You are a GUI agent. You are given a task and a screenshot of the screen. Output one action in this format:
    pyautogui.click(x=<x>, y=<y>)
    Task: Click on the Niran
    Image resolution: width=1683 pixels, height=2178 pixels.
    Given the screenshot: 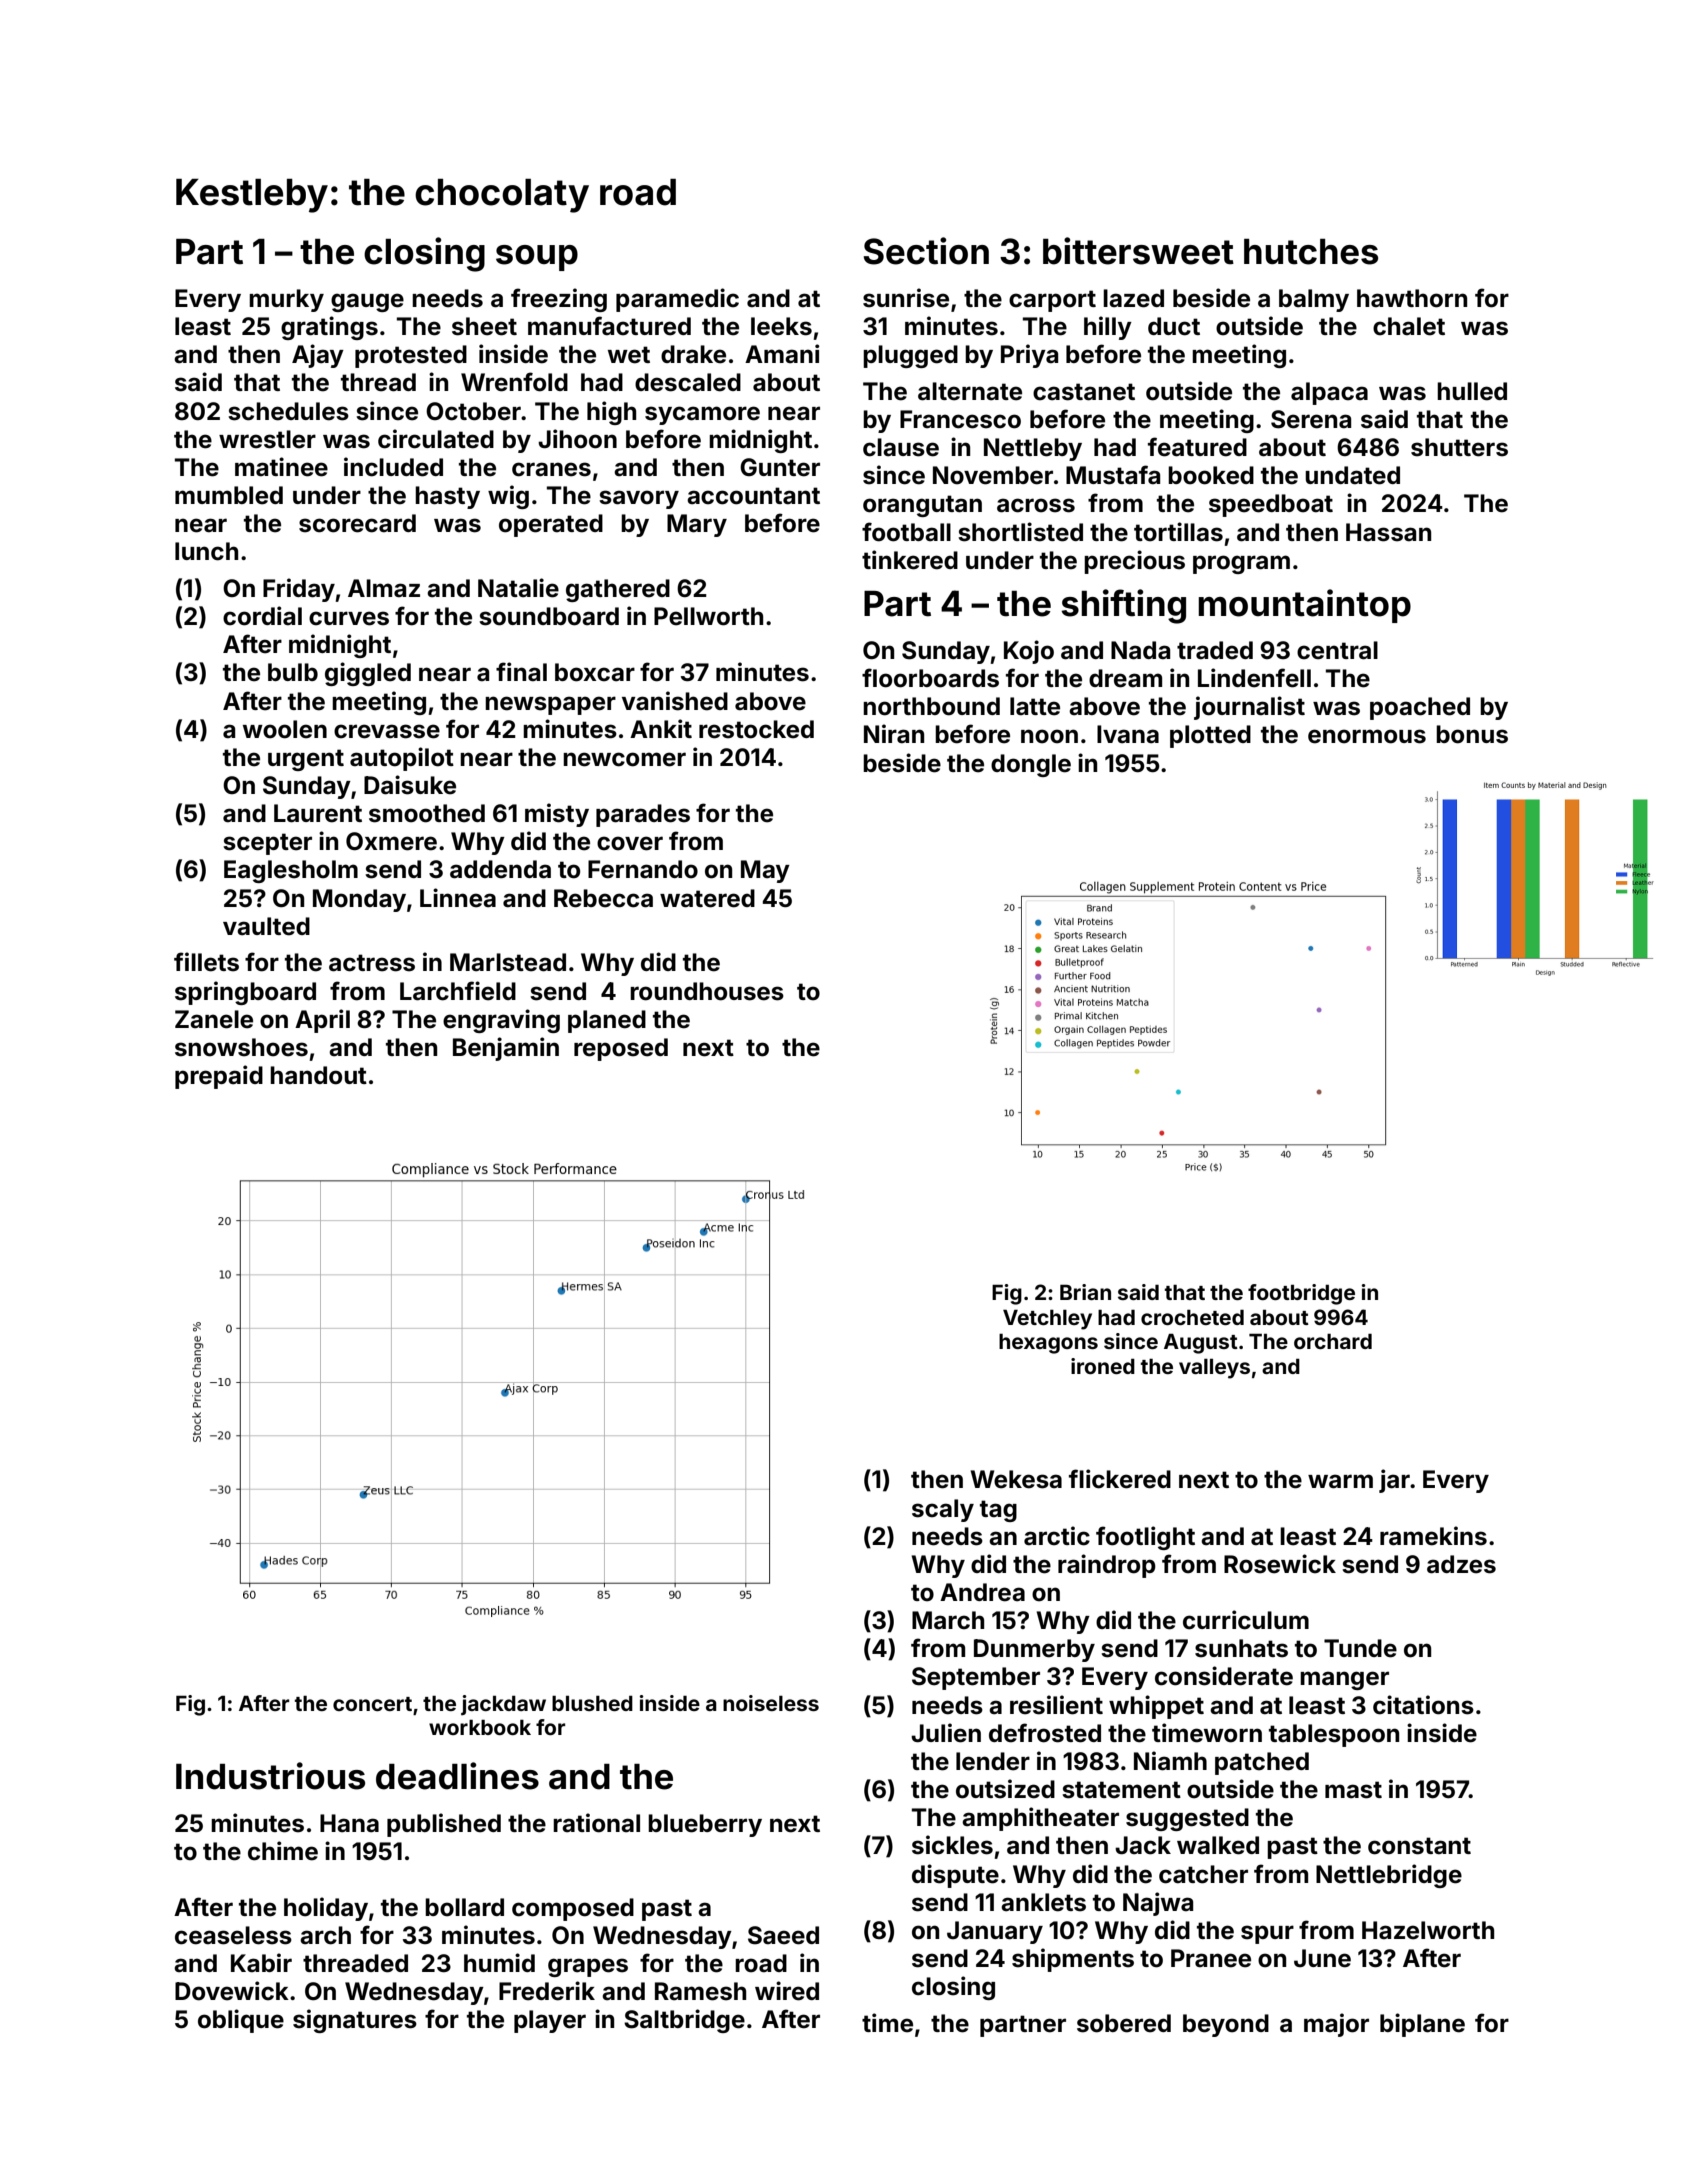 What is the action you would take?
    pyautogui.click(x=894, y=734)
